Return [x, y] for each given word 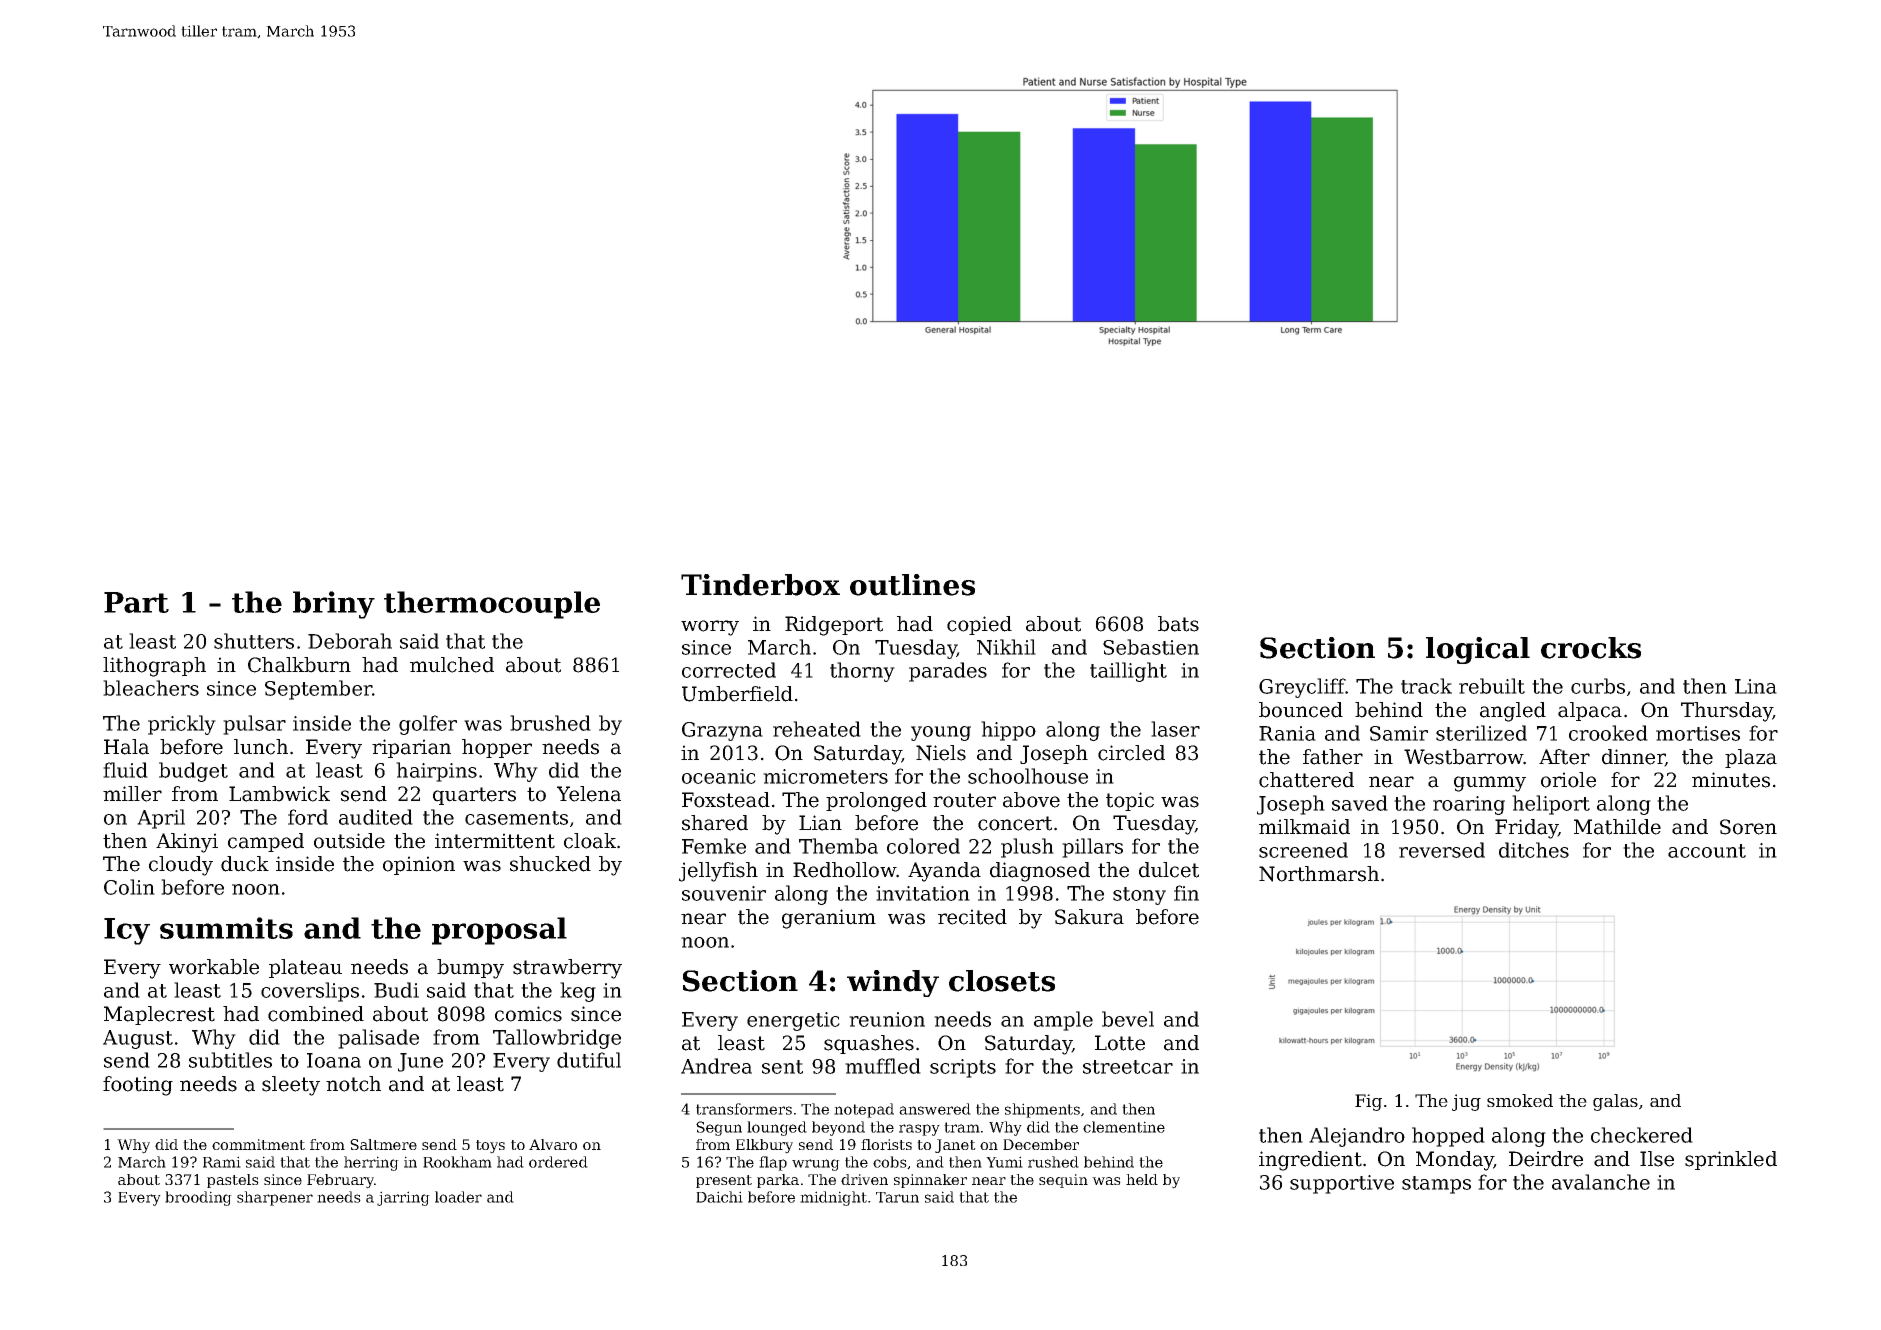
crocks [1591, 648]
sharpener [275, 1198]
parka [778, 1181]
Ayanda [944, 872]
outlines [912, 585]
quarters [474, 796]
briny [334, 605]
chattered [1306, 780]
